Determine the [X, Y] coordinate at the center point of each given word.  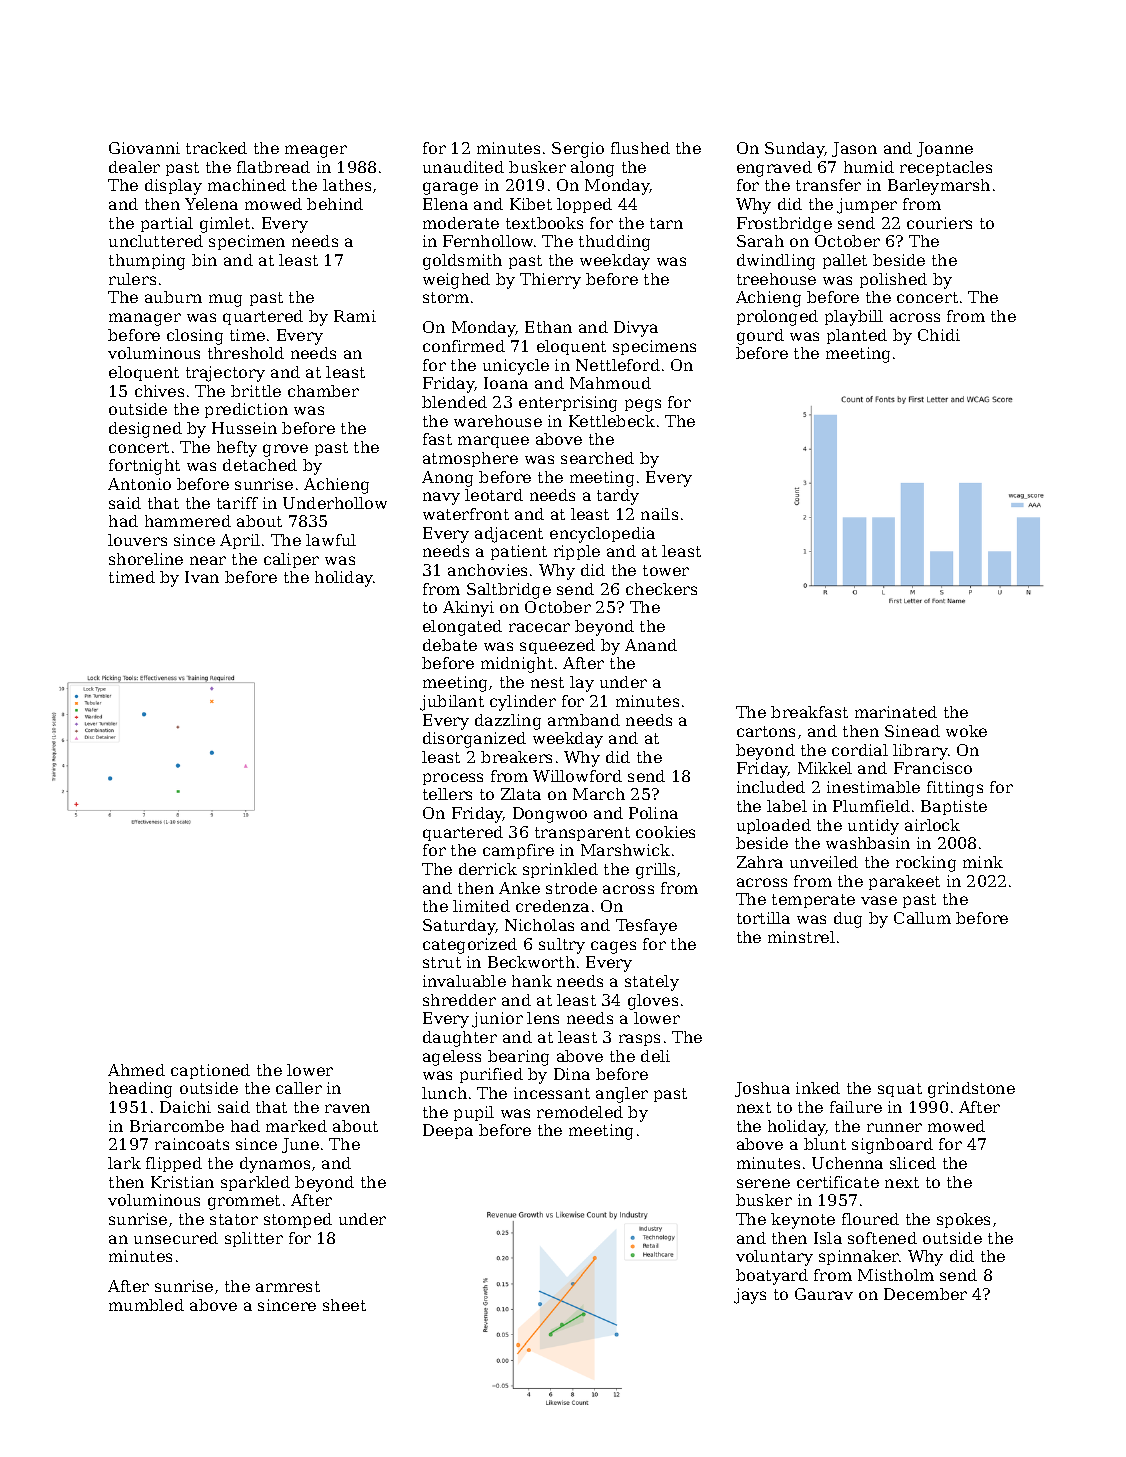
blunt [825, 1144]
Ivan [202, 577]
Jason [854, 149]
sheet [344, 1305]
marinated [896, 712]
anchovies [487, 570]
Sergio [578, 150]
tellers [447, 794]
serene [763, 1183]
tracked [216, 148]
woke [966, 731]
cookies [665, 832]
